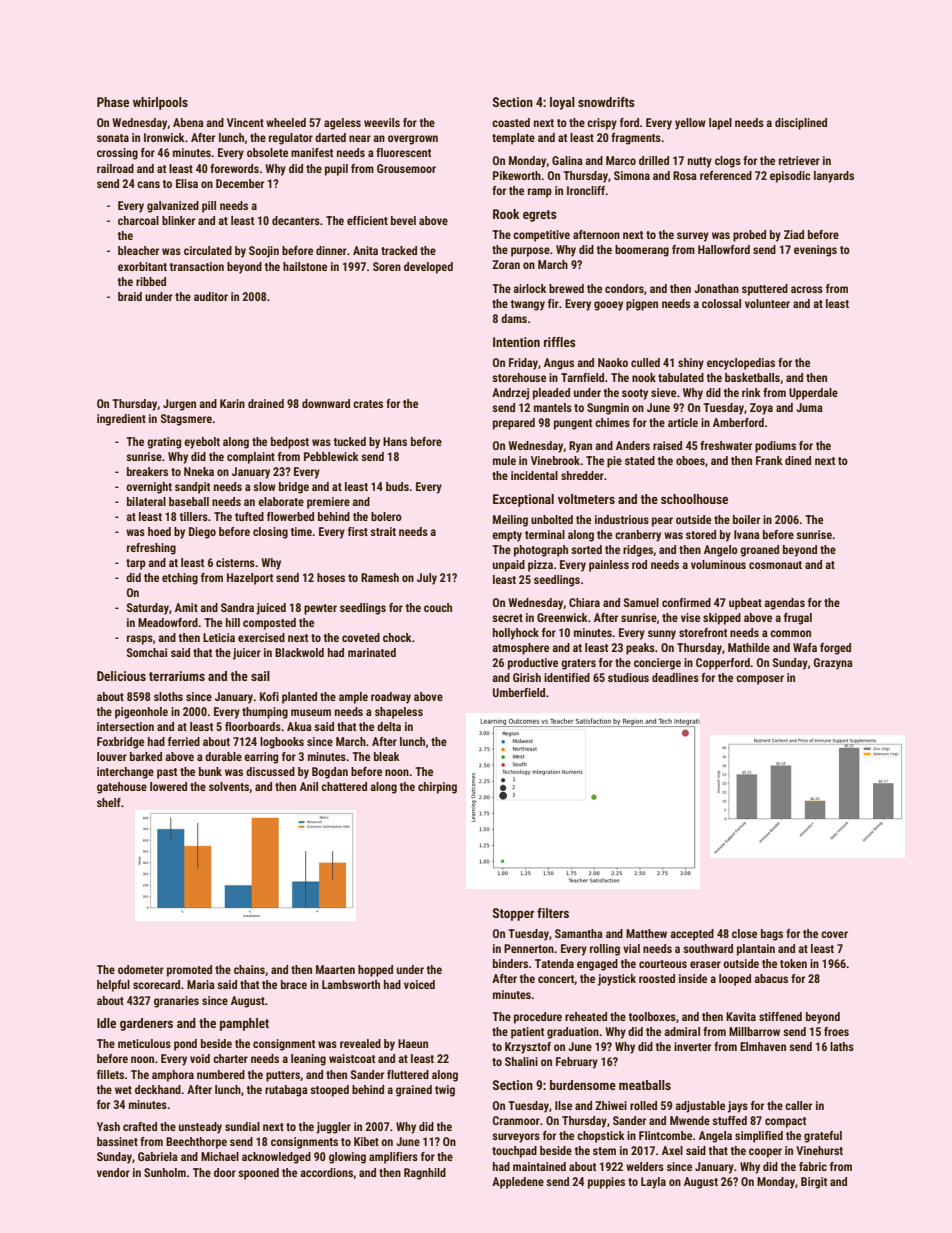  What do you see at coordinates (225, 1172) in the document?
I see `door` at bounding box center [225, 1172].
